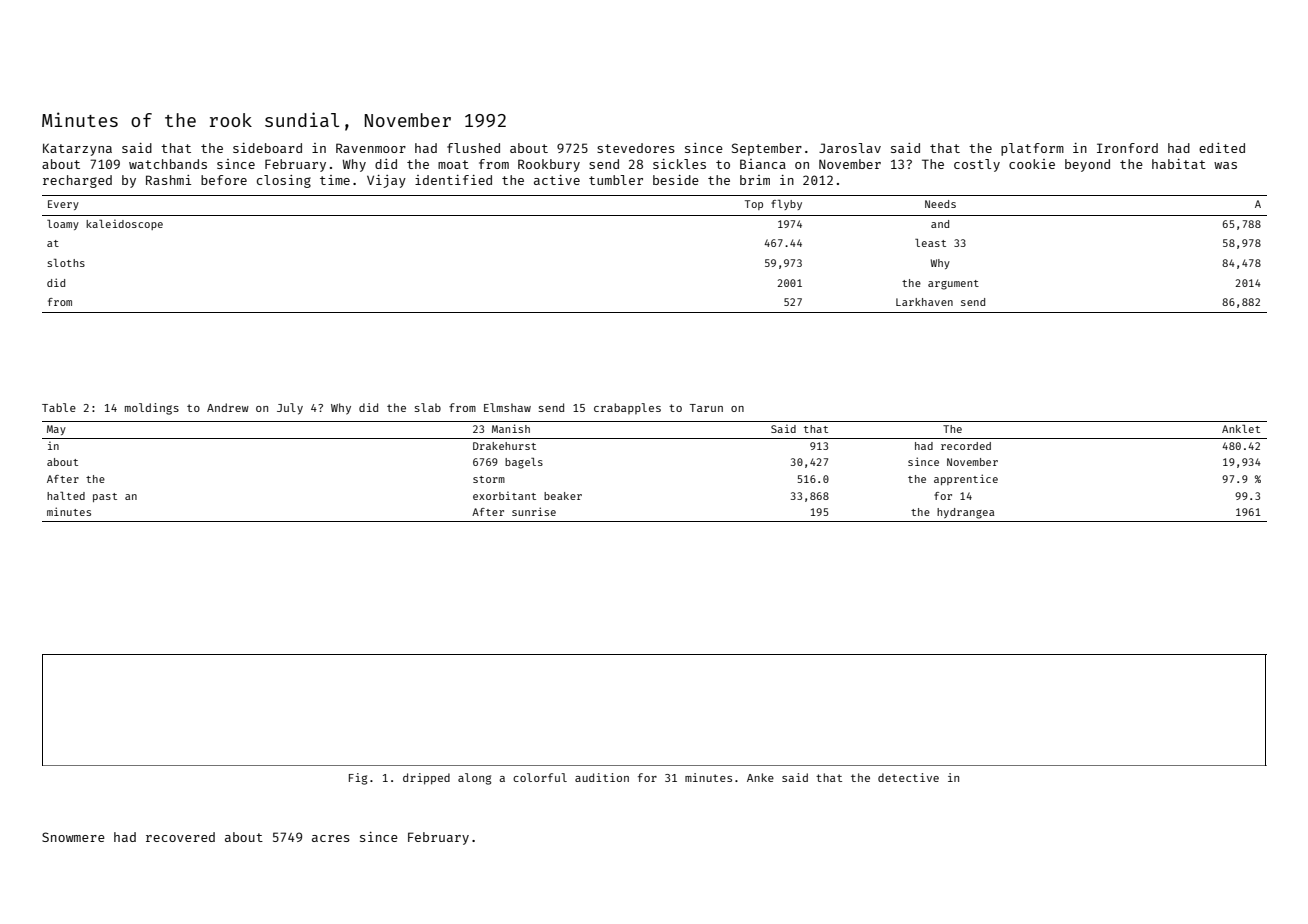 This page has width=1308, height=924. What do you see at coordinates (473, 148) in the page?
I see `flushed` at bounding box center [473, 148].
